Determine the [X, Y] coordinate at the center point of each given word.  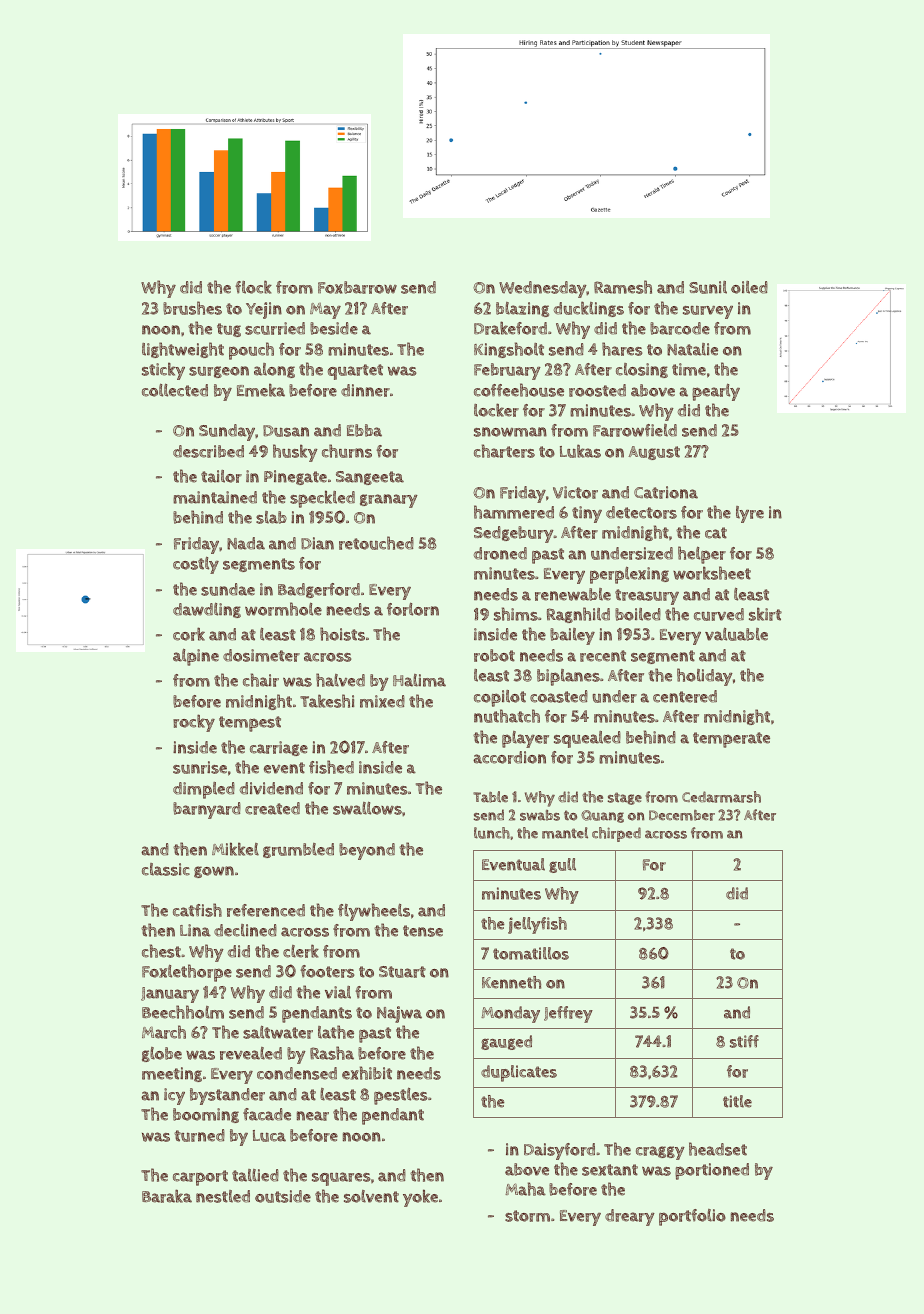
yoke [420, 1198]
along [274, 370]
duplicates [519, 1073]
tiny [587, 514]
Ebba [364, 430]
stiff [744, 1041]
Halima [419, 680]
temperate [731, 740]
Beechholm [183, 1012]
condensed [297, 1073]
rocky [194, 723]
